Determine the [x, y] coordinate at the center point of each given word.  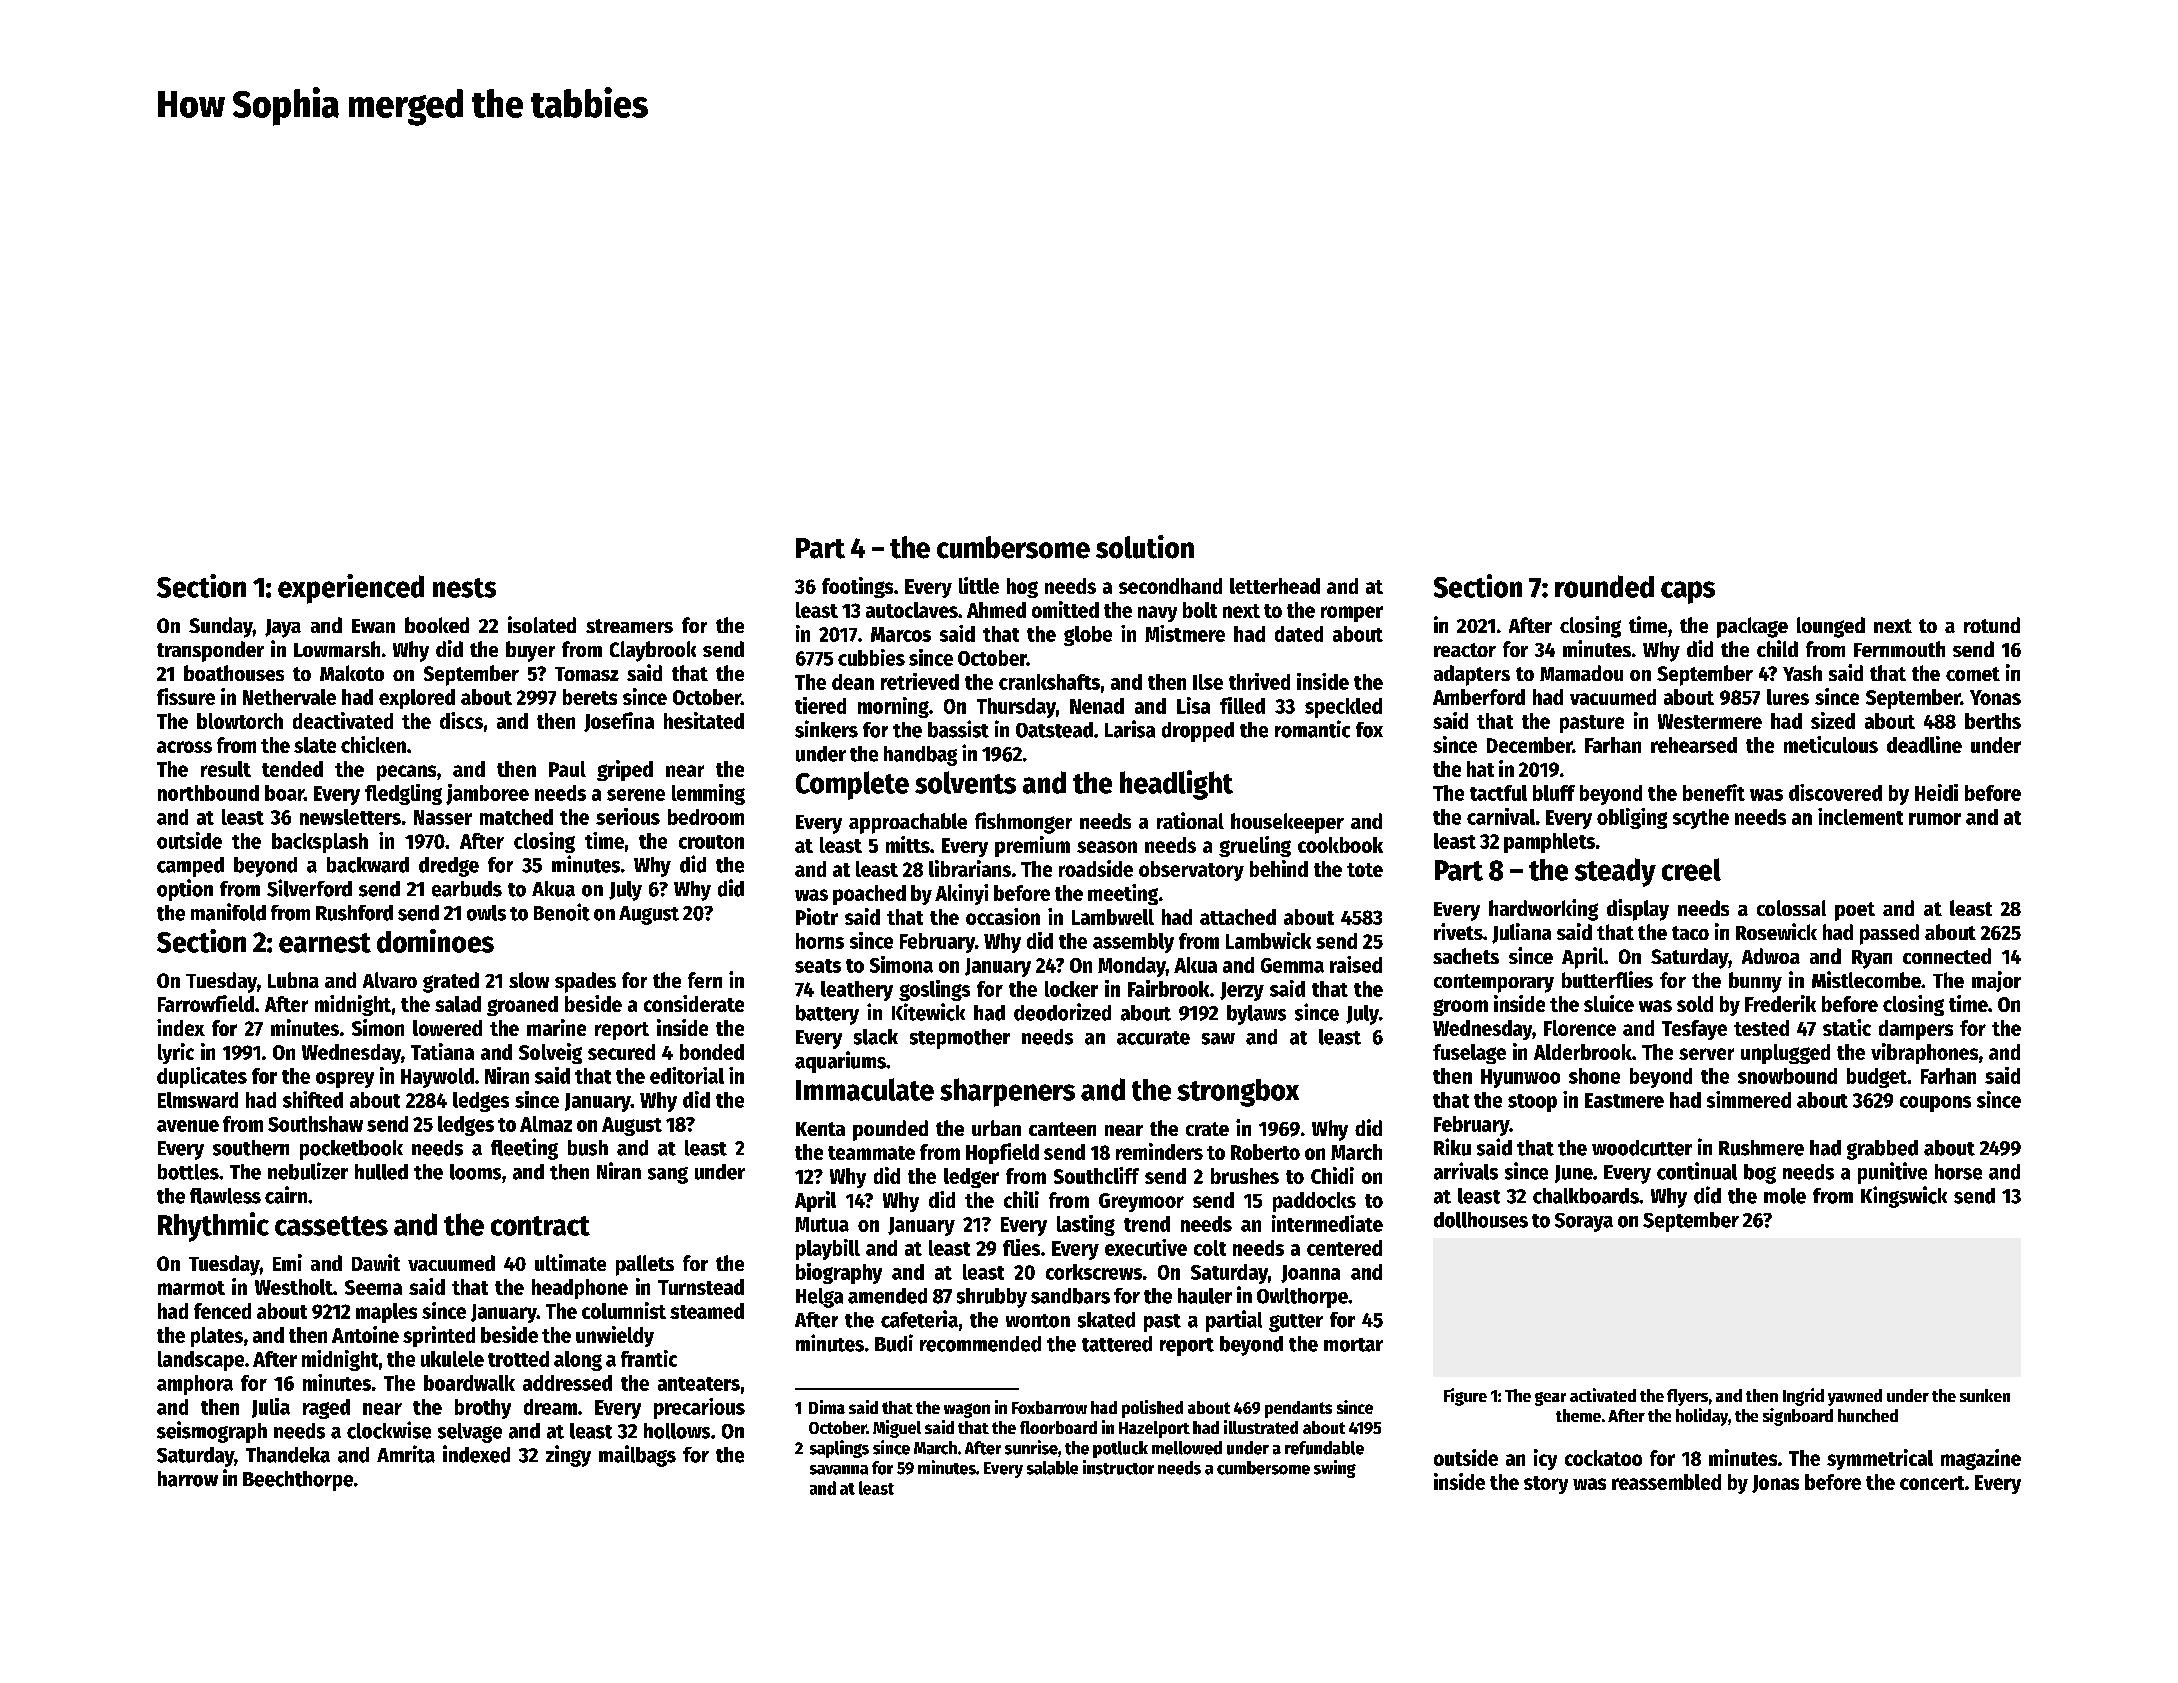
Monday [1132, 967]
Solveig [550, 1053]
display [1638, 910]
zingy [568, 1456]
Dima [827, 1407]
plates [217, 1337]
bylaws [1256, 1015]
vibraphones [1924, 1053]
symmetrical [1880, 1459]
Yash [1802, 673]
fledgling [403, 794]
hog [1022, 588]
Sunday [221, 627]
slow [529, 980]
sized [1833, 720]
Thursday [1016, 708]
